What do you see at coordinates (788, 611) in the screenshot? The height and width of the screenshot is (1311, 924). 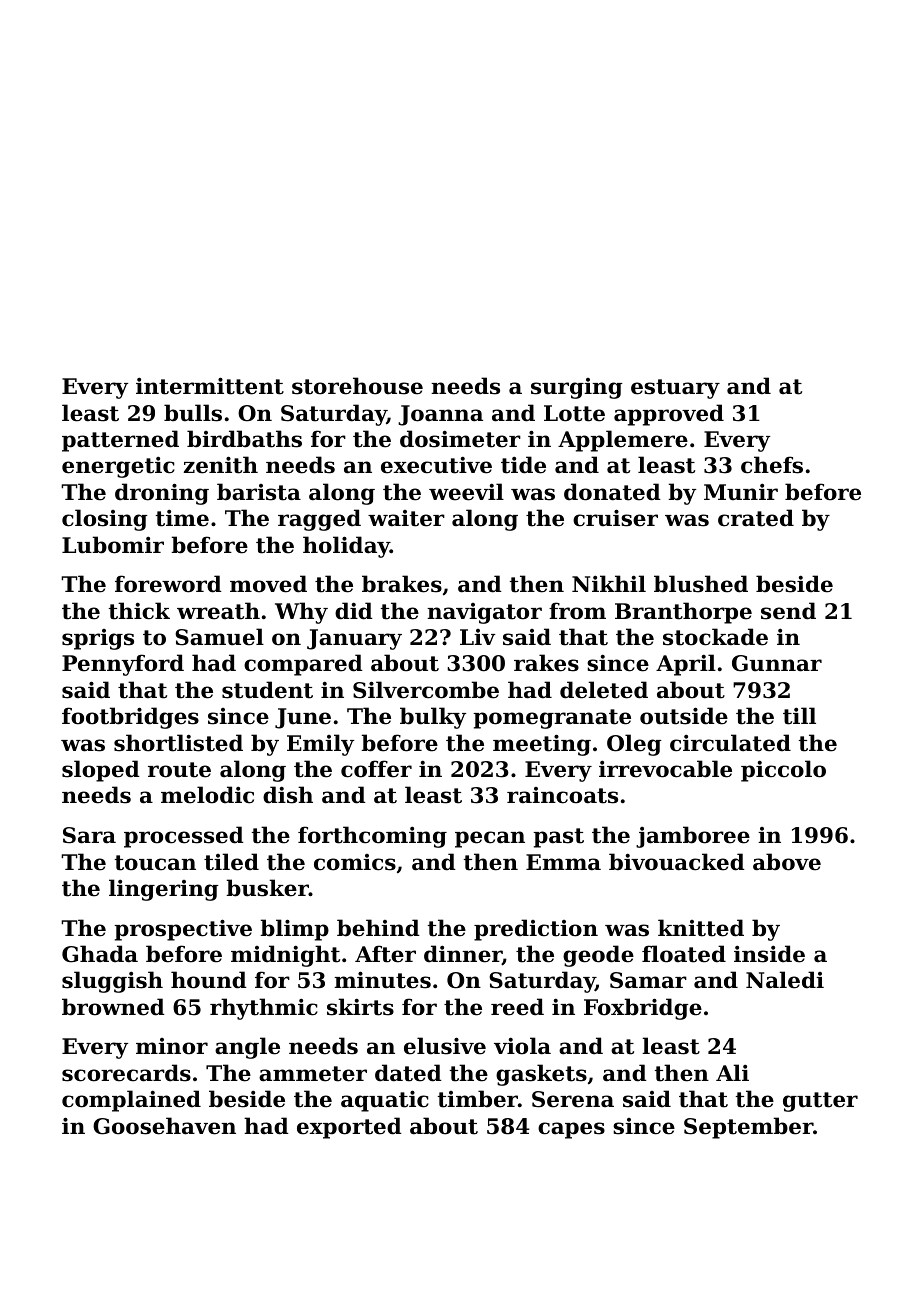 I see `send` at bounding box center [788, 611].
